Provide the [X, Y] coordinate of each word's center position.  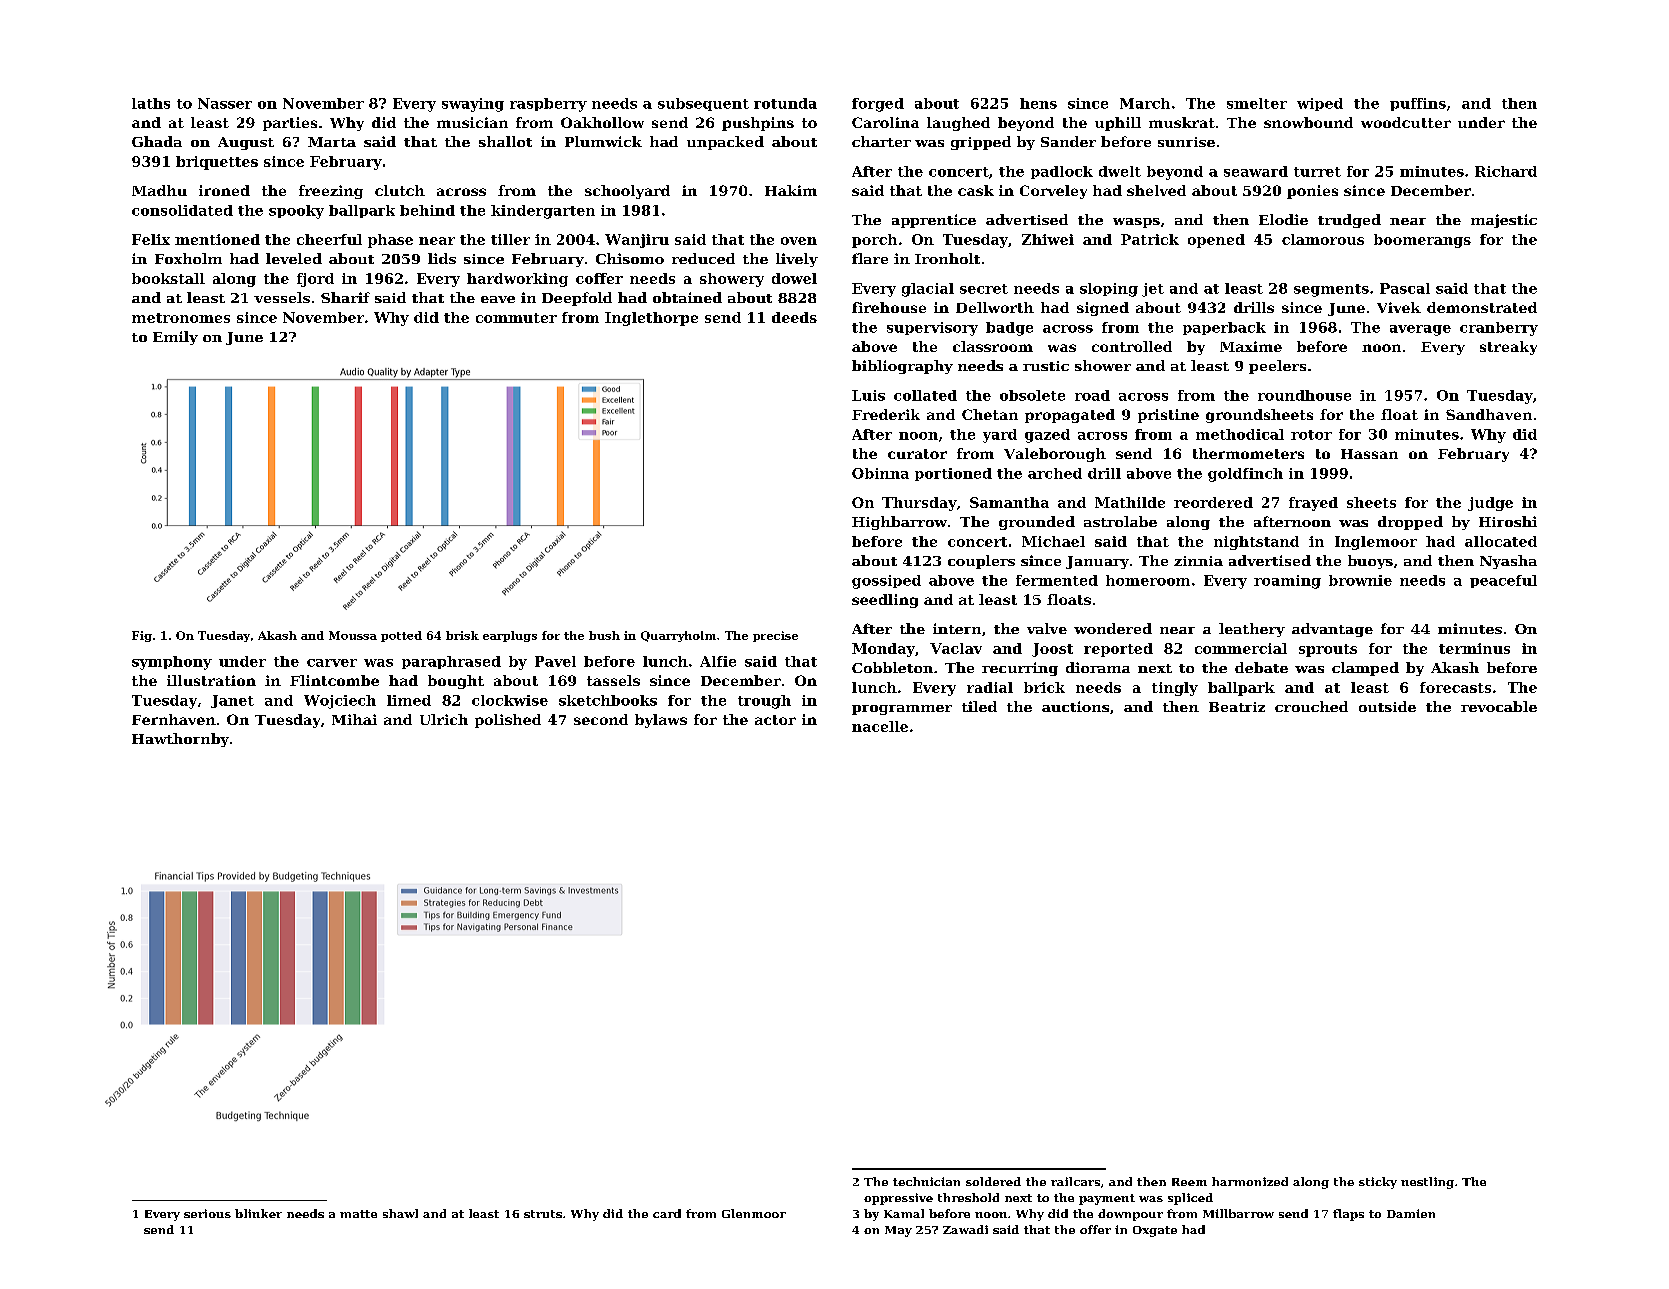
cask [976, 190]
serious [207, 1213]
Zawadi [965, 1229]
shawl [400, 1213]
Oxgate [1155, 1231]
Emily [175, 338]
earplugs [510, 636]
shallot [505, 141]
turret [1317, 172]
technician [926, 1181]
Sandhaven [1489, 414]
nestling [1427, 1183]
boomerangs [1422, 241]
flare [870, 258]
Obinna [880, 473]
